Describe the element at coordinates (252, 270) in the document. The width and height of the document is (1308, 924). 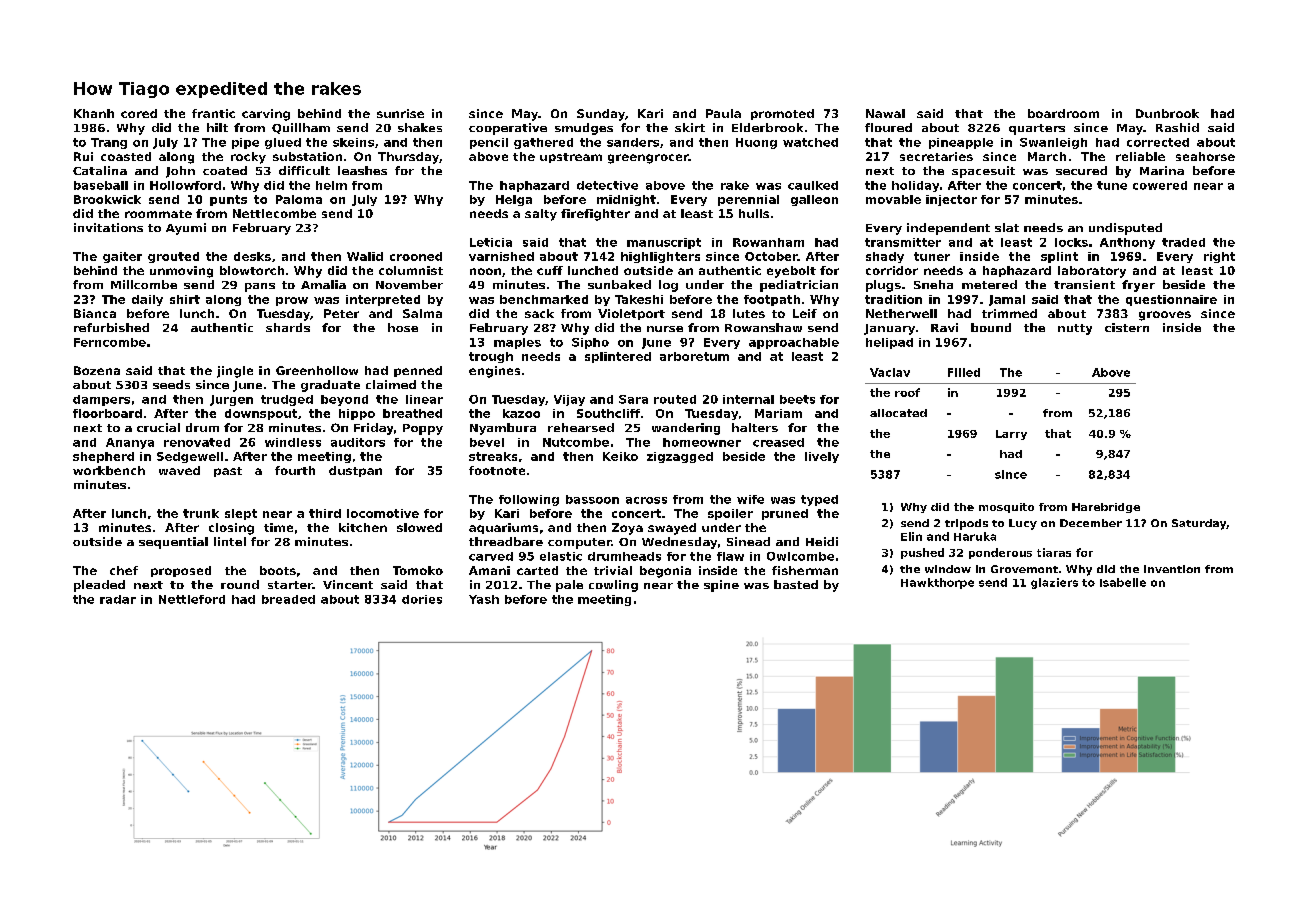
I see `blowtorch` at that location.
